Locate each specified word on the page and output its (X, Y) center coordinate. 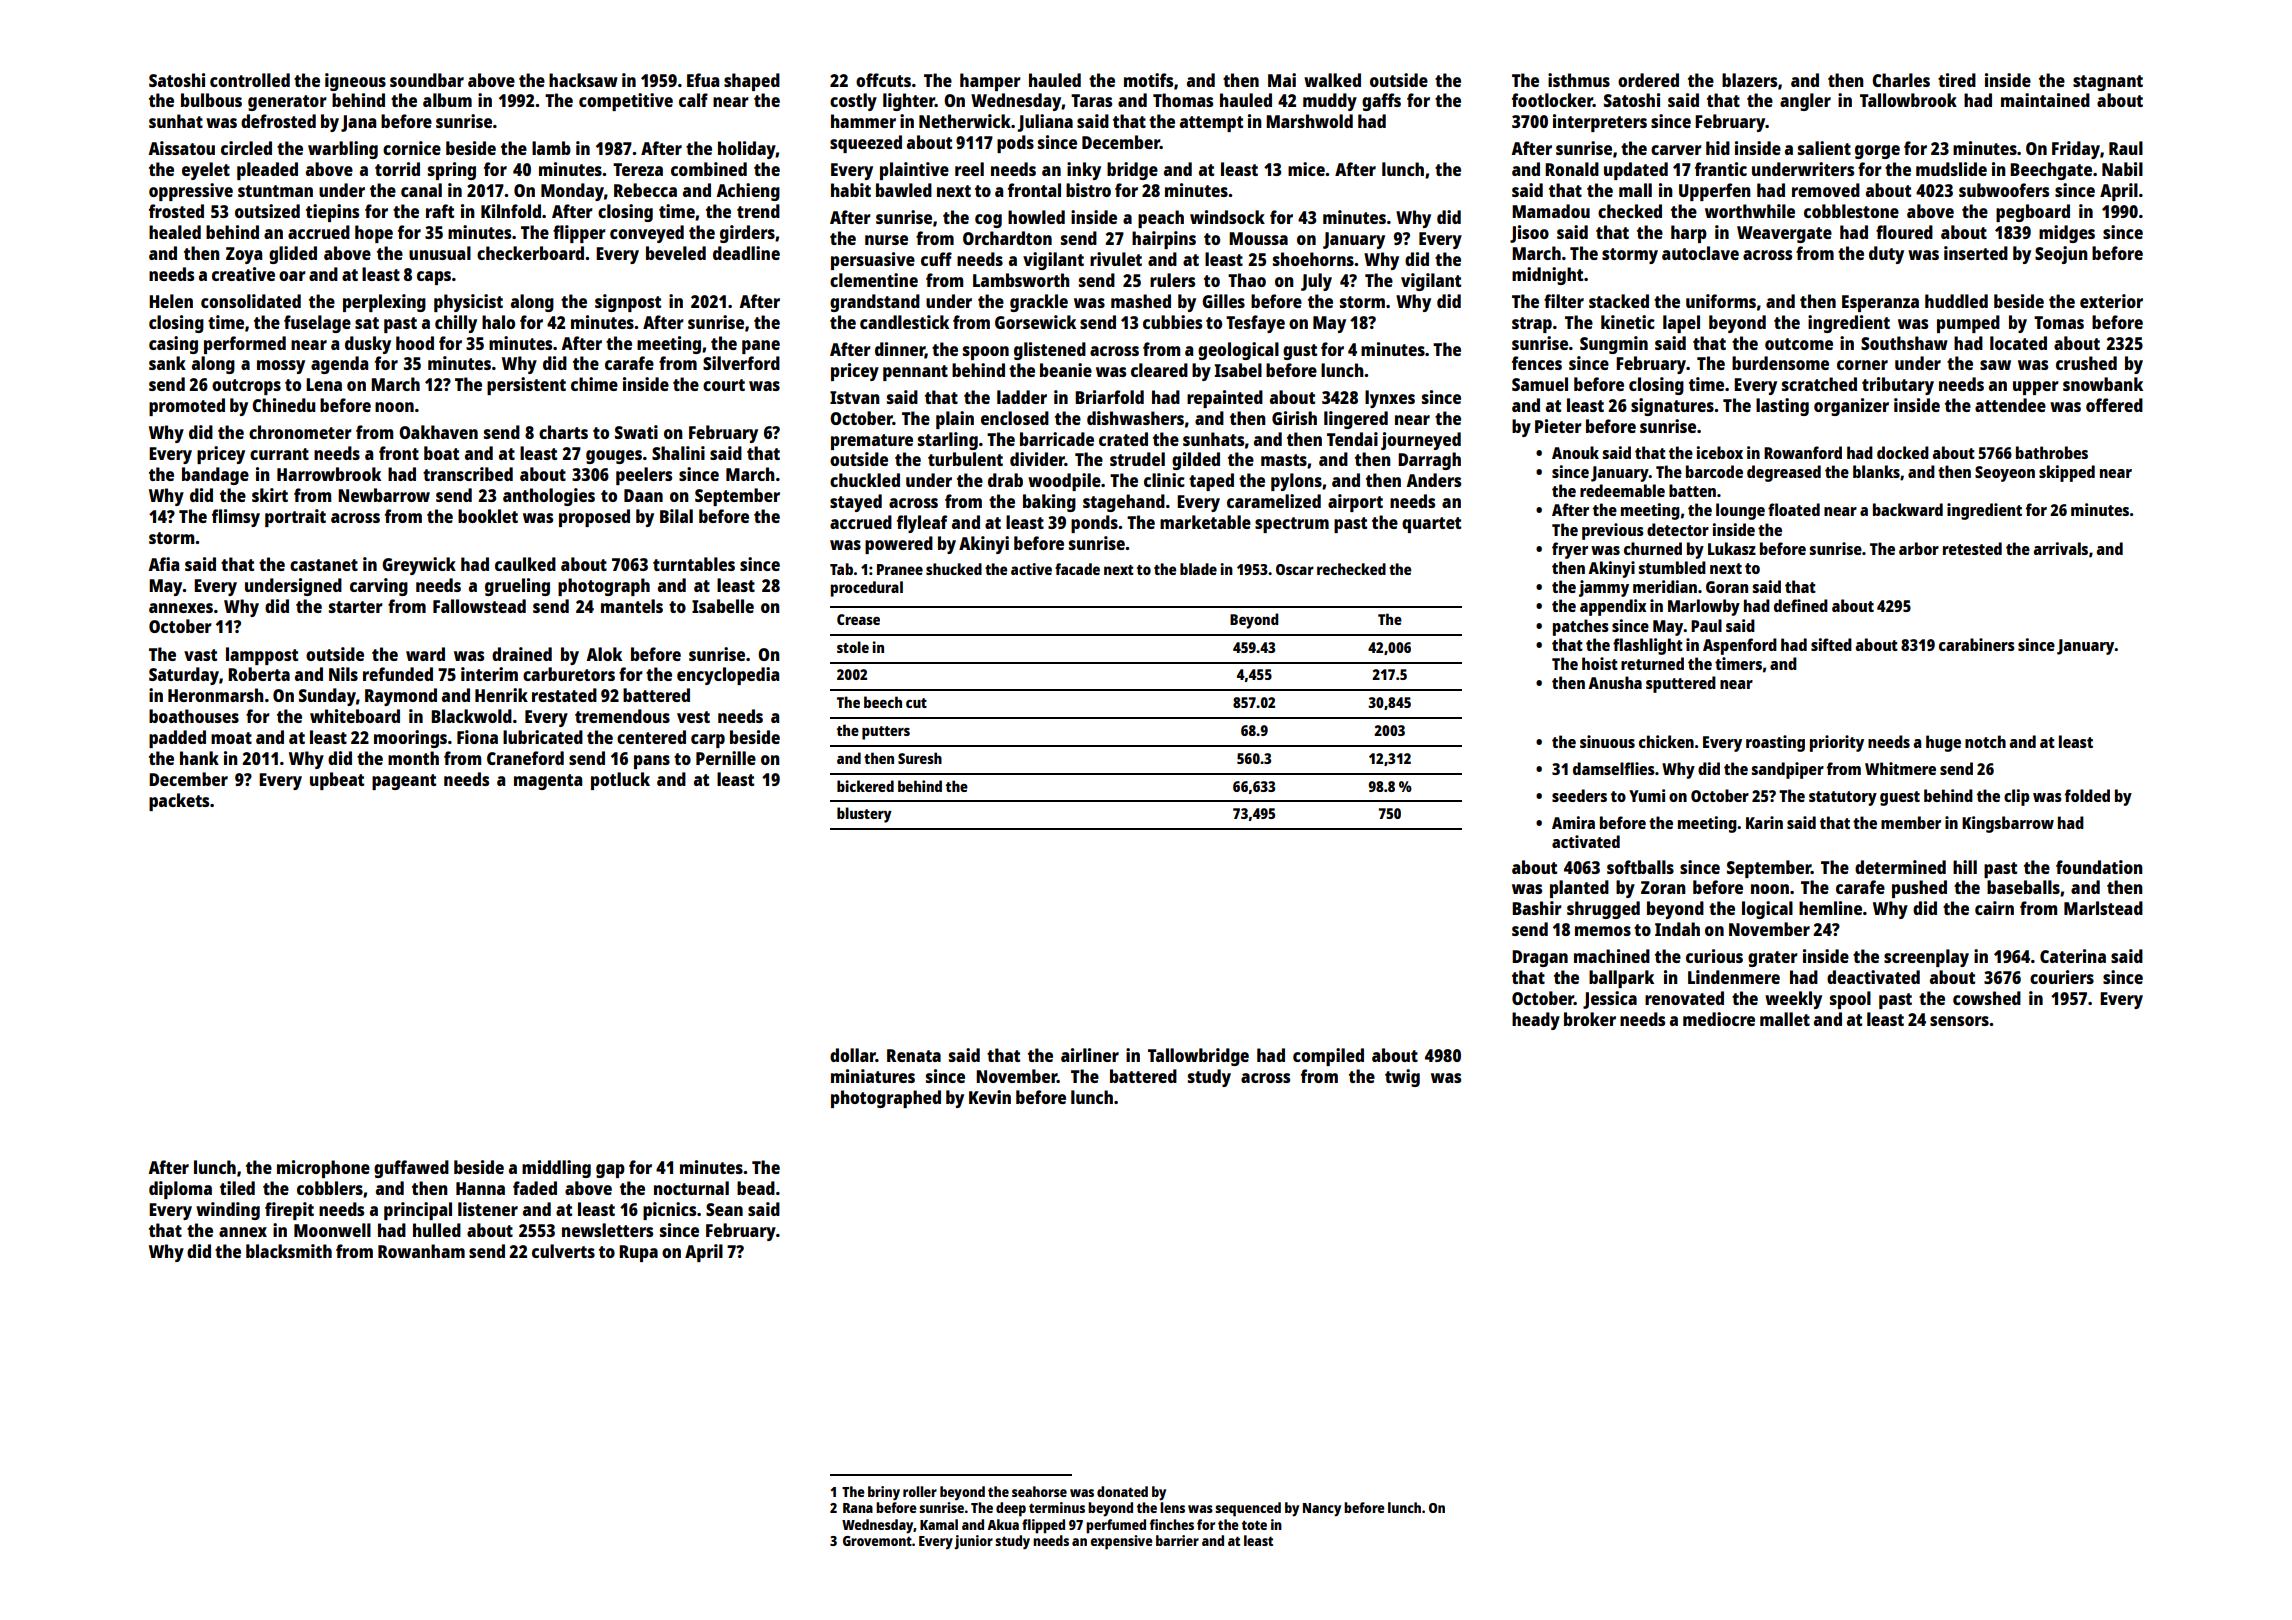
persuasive (873, 261)
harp (1689, 234)
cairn (1994, 908)
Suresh (920, 758)
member (1911, 822)
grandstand (875, 303)
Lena (324, 384)
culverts (563, 1251)
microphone (323, 1169)
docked (1903, 452)
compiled (1328, 1057)
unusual (440, 253)
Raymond (401, 697)
